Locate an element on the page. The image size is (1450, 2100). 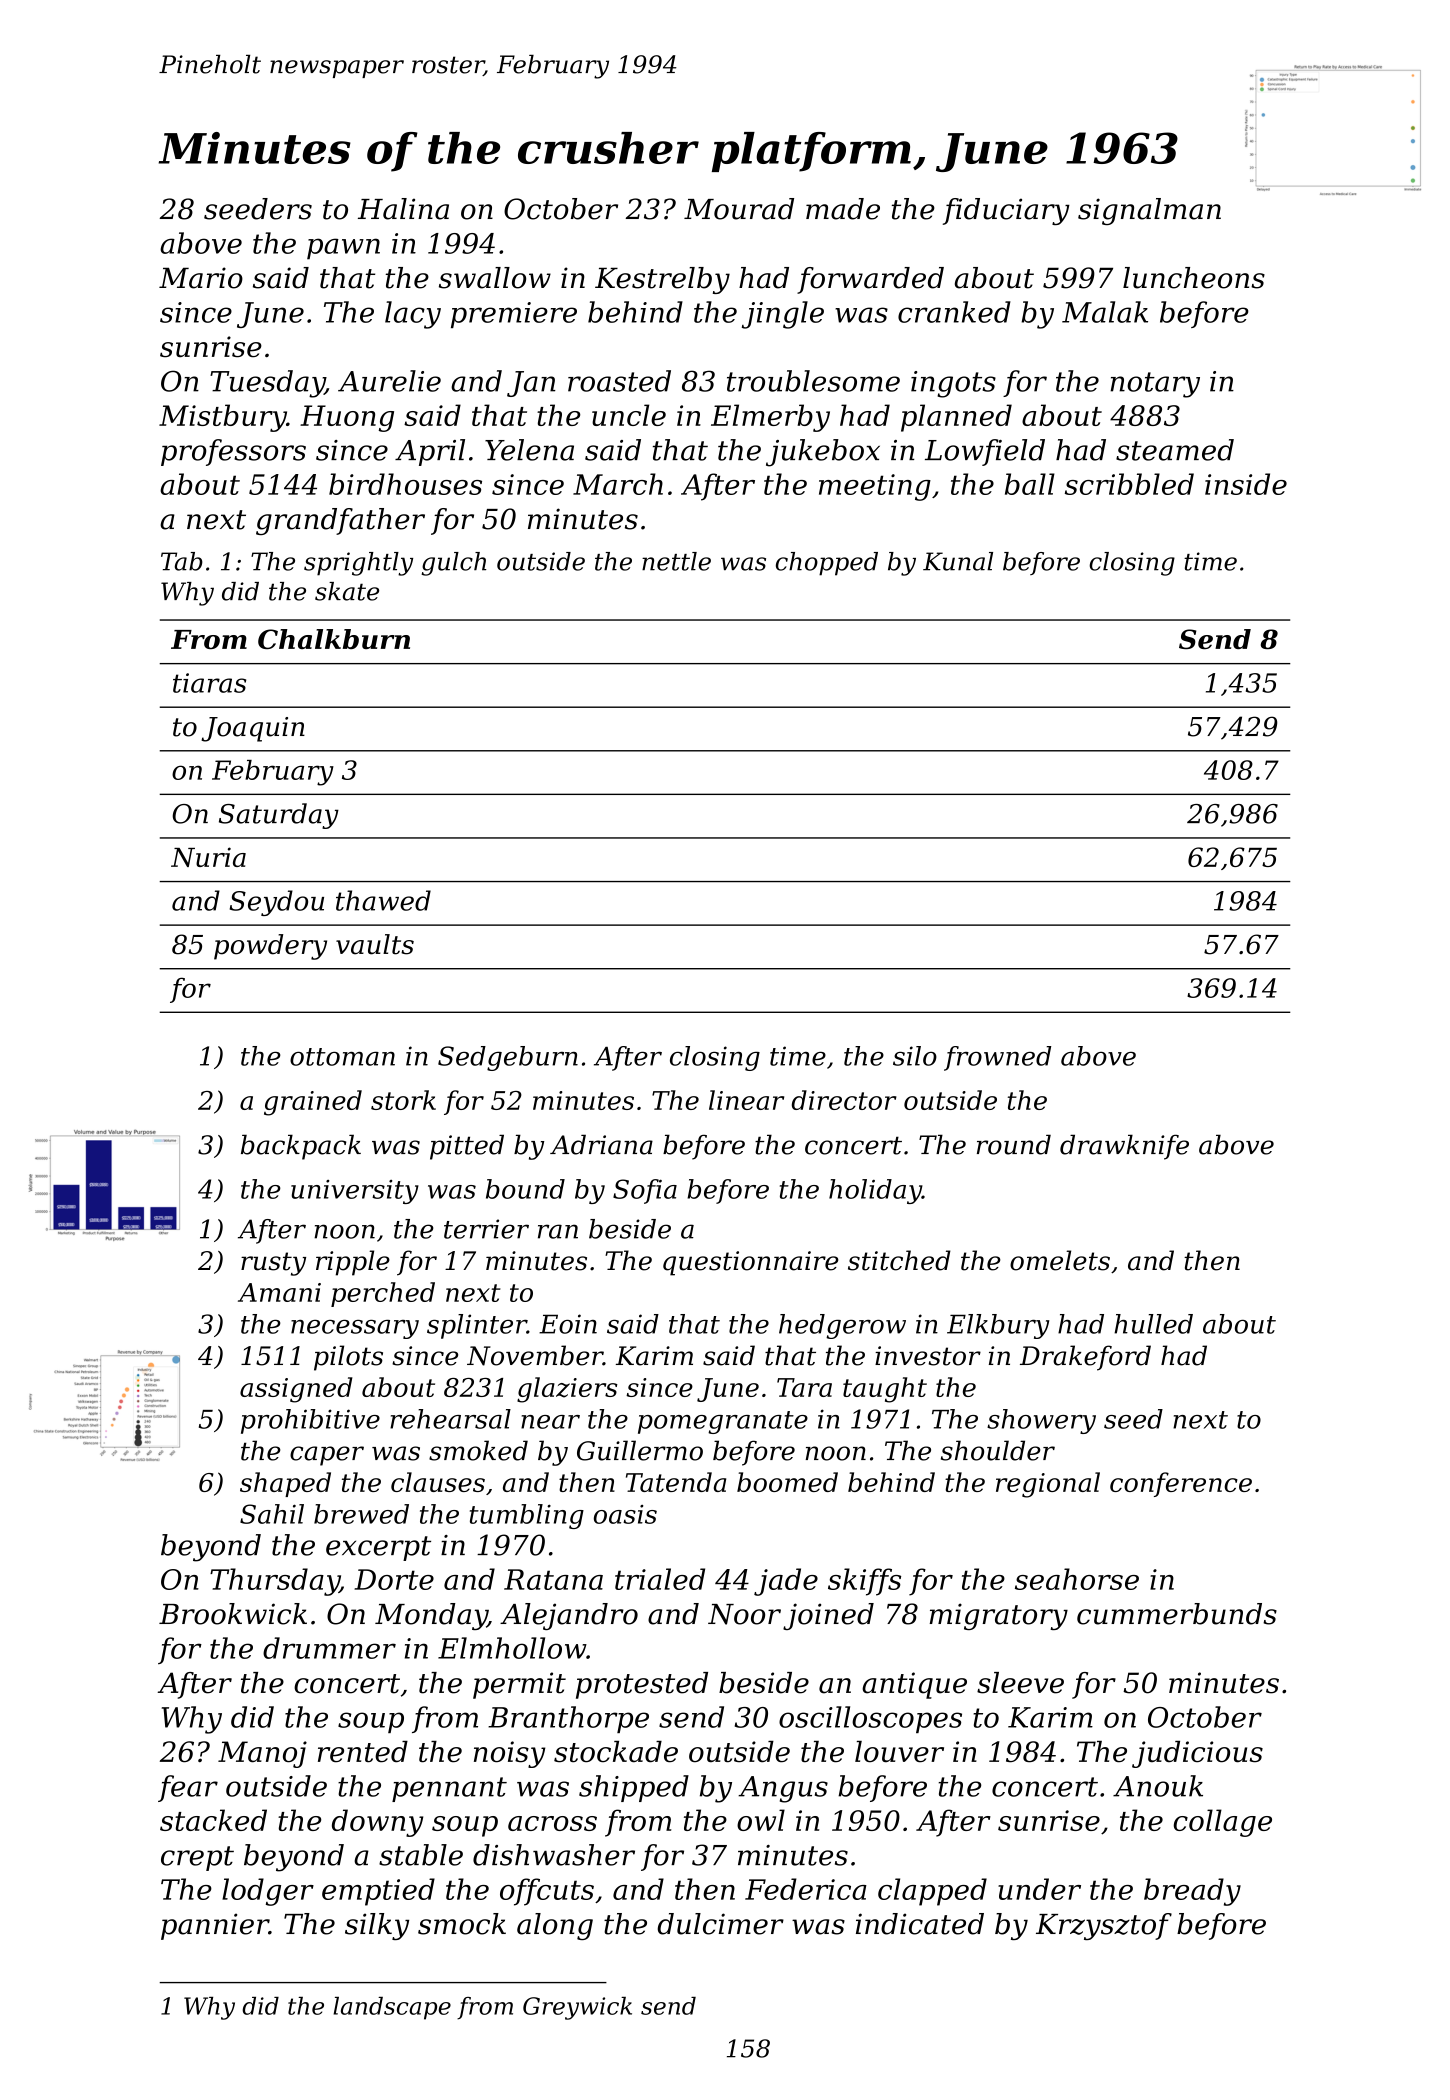
nettle is located at coordinates (676, 561).
